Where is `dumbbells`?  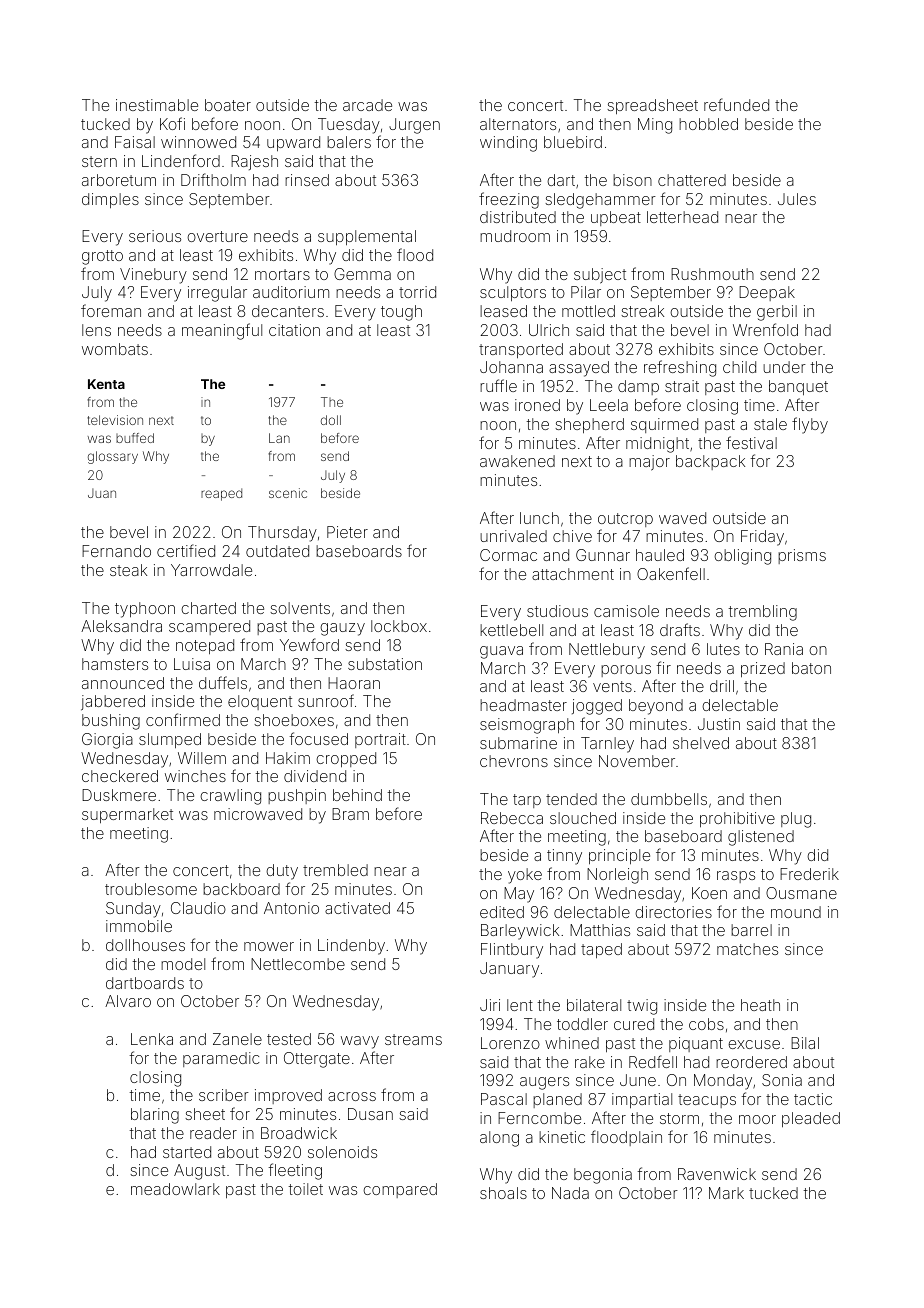
dumbbells is located at coordinates (669, 799).
